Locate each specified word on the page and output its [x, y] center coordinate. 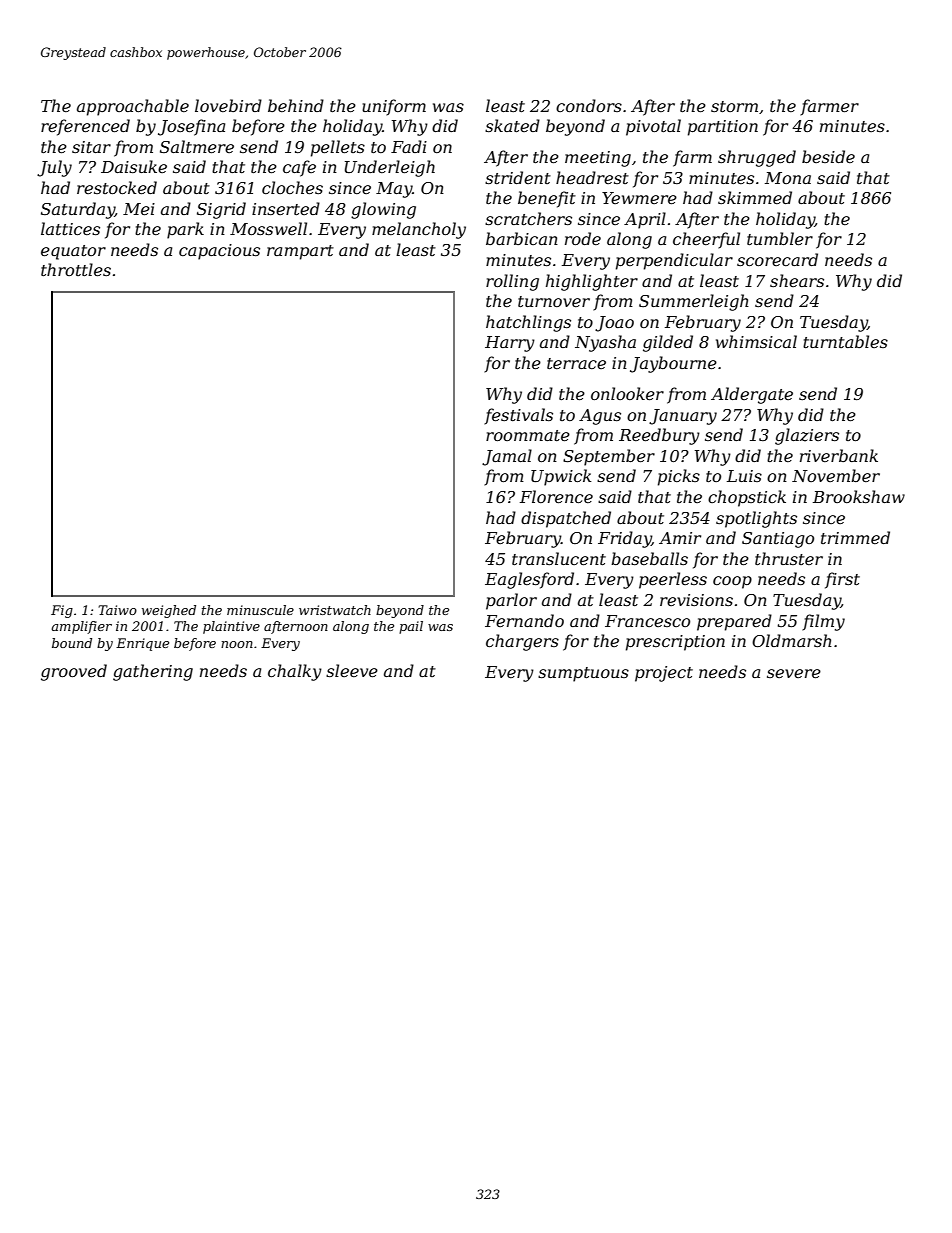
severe [794, 673]
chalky [295, 672]
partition [723, 128]
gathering [153, 672]
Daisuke [134, 166]
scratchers [528, 218]
